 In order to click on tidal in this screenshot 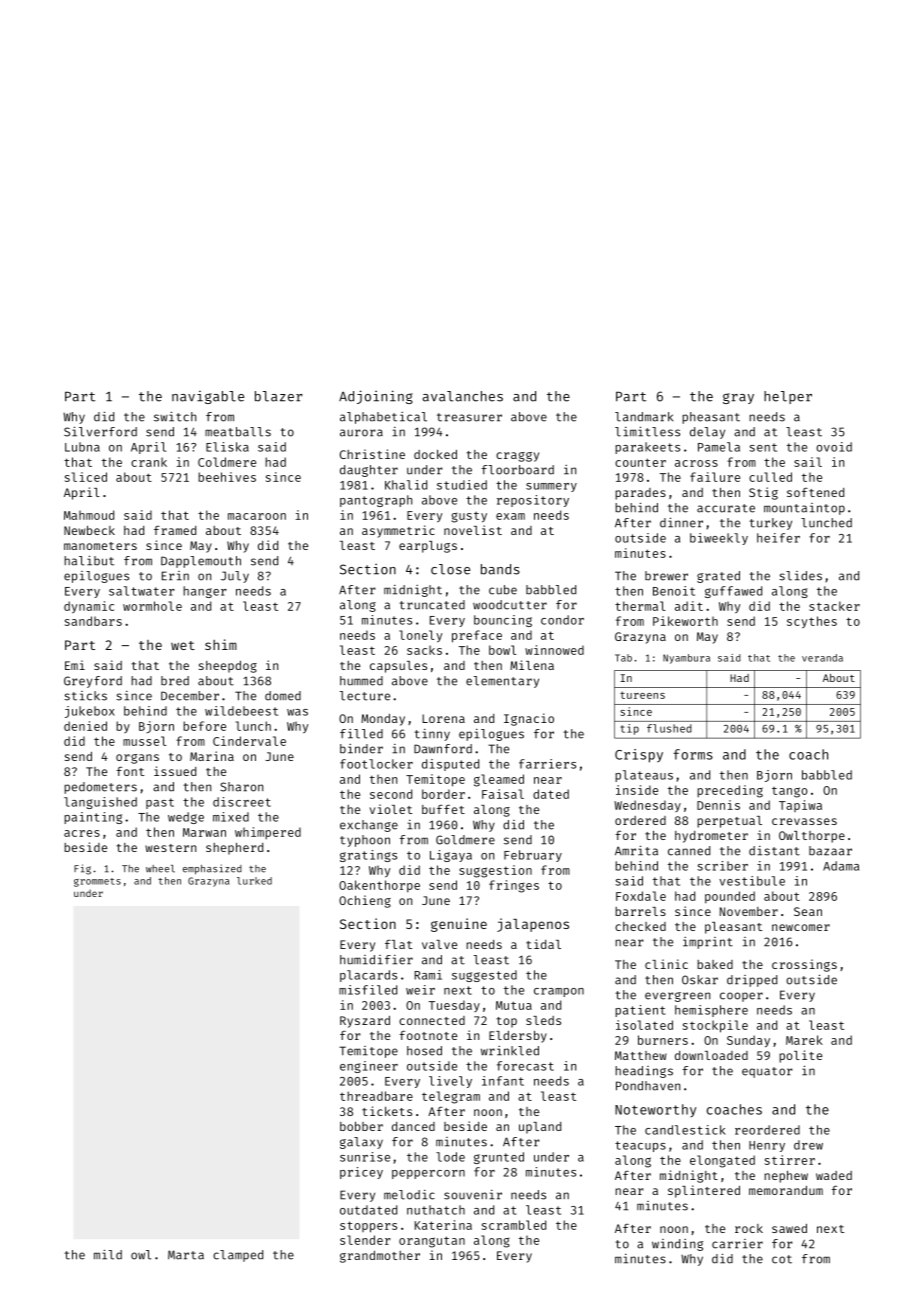, I will do `click(543, 944)`.
